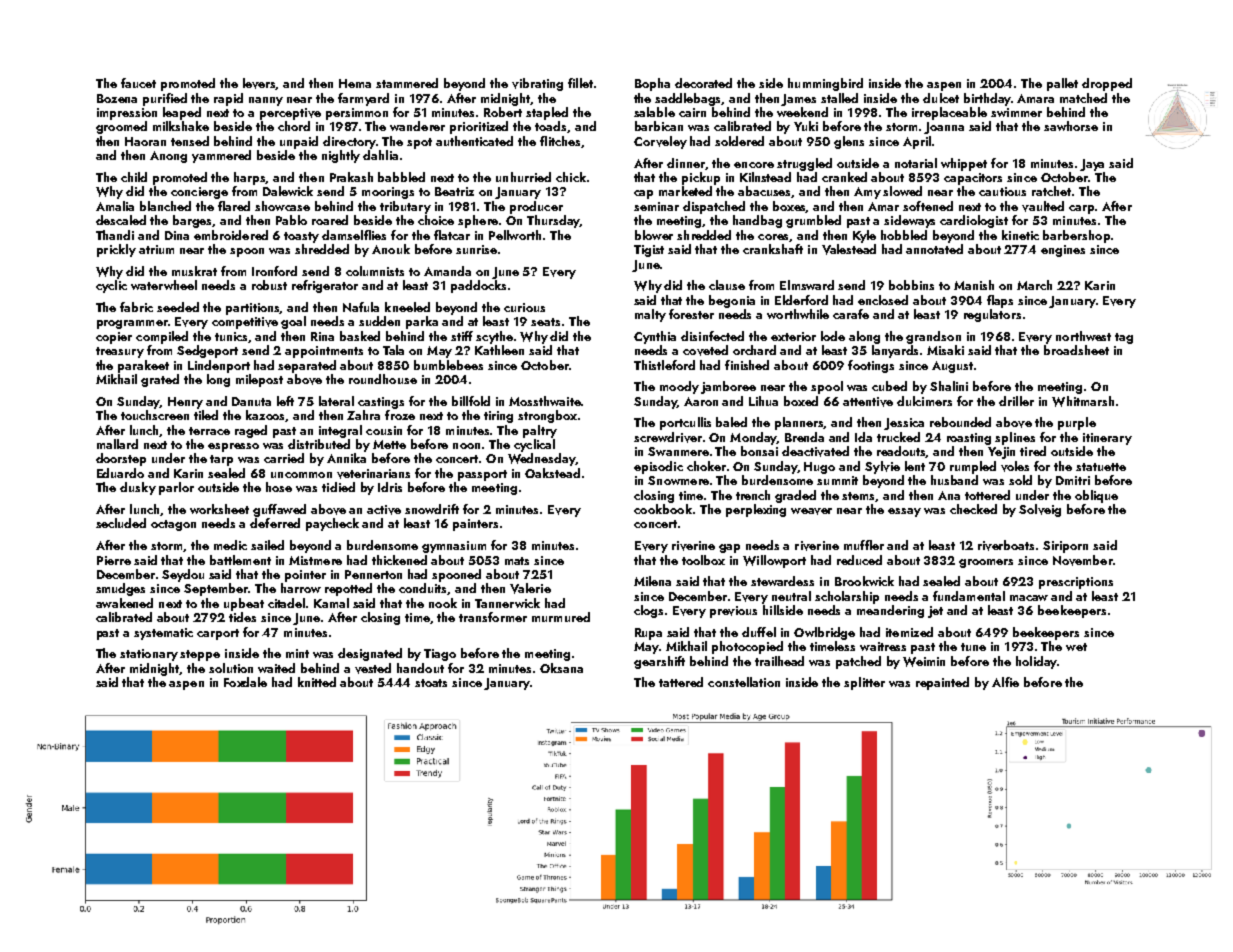  What do you see at coordinates (331, 603) in the page?
I see `Kamal` at bounding box center [331, 603].
